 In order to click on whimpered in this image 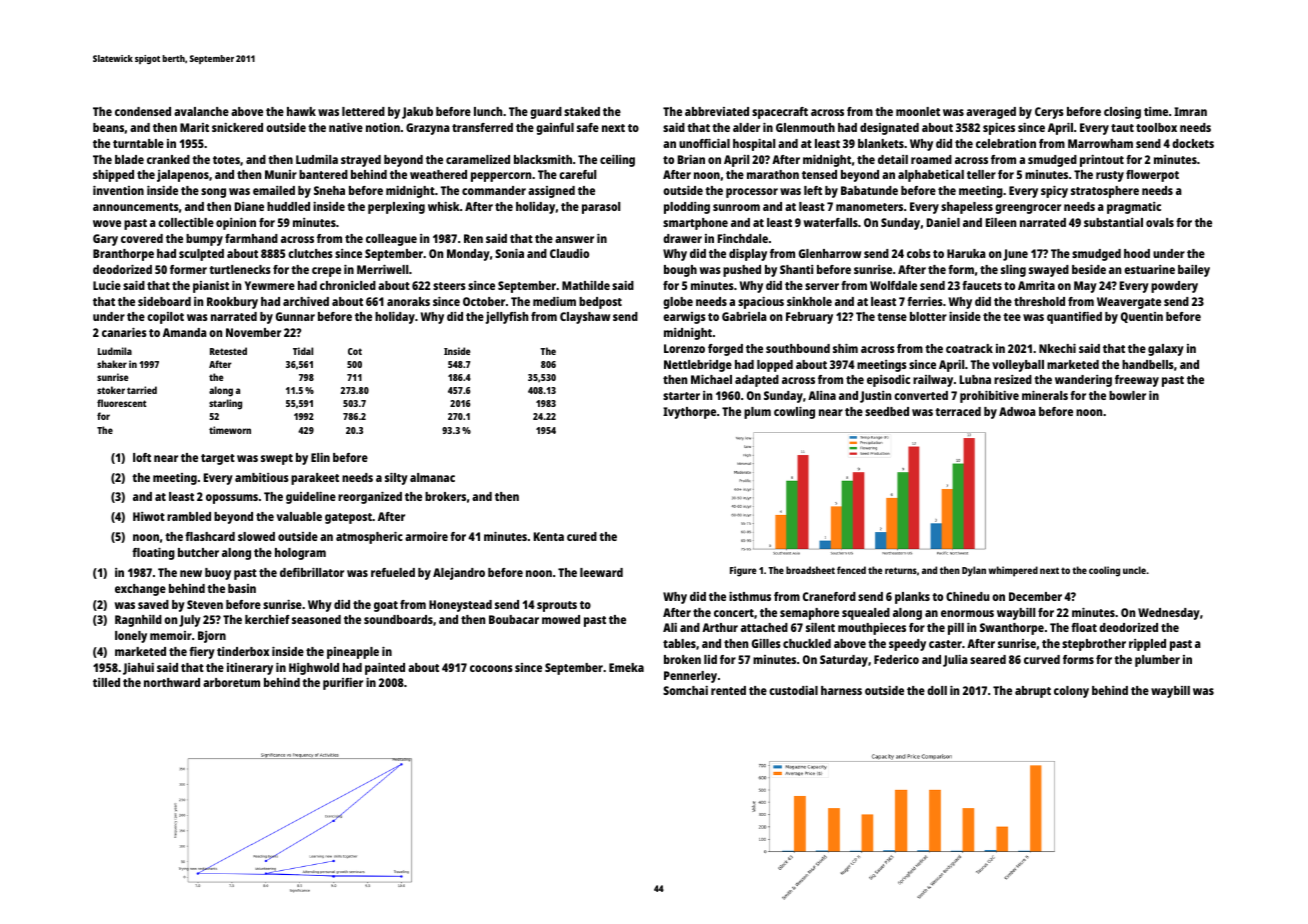, I will do `click(1013, 571)`.
